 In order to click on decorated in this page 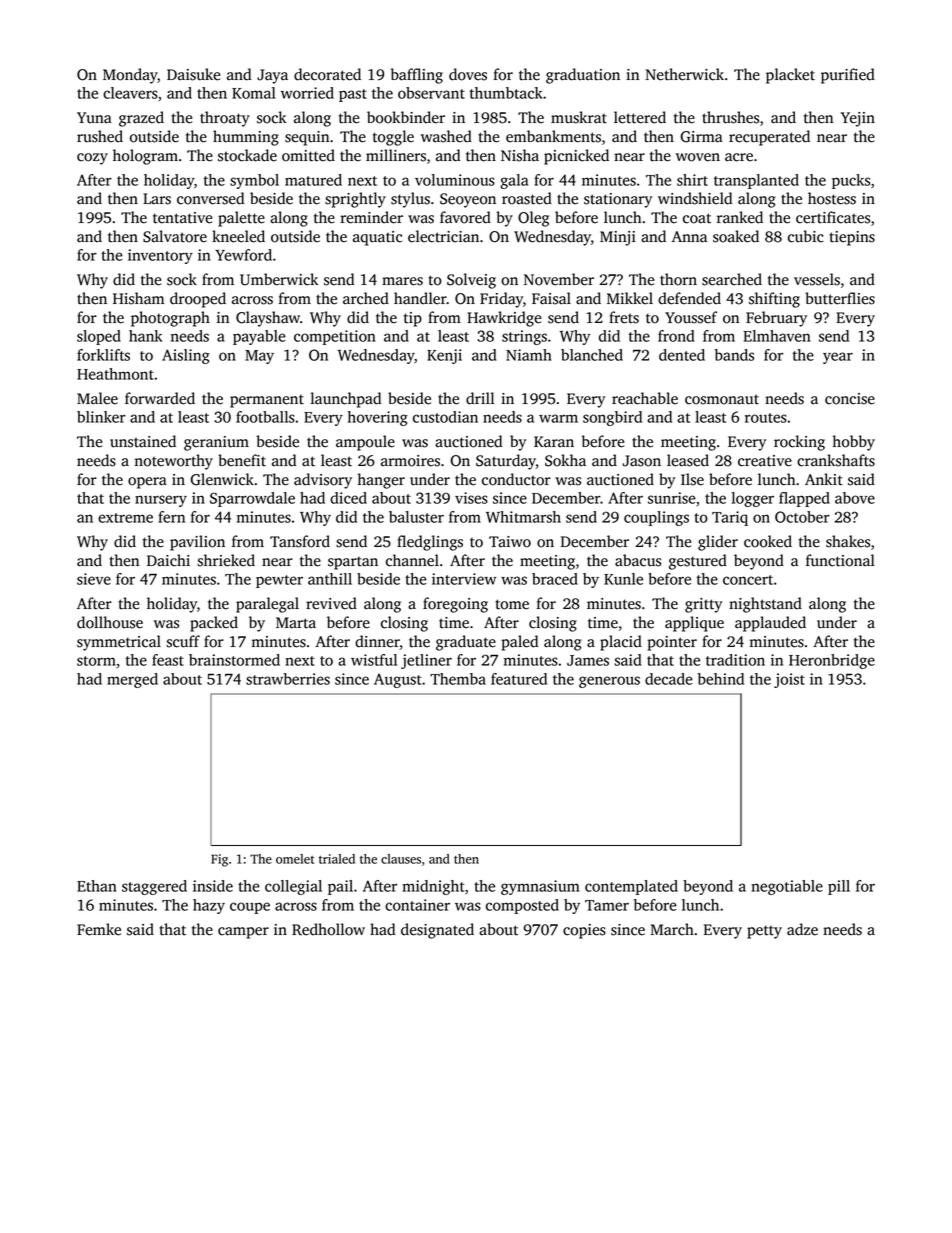, I will do `click(327, 74)`.
